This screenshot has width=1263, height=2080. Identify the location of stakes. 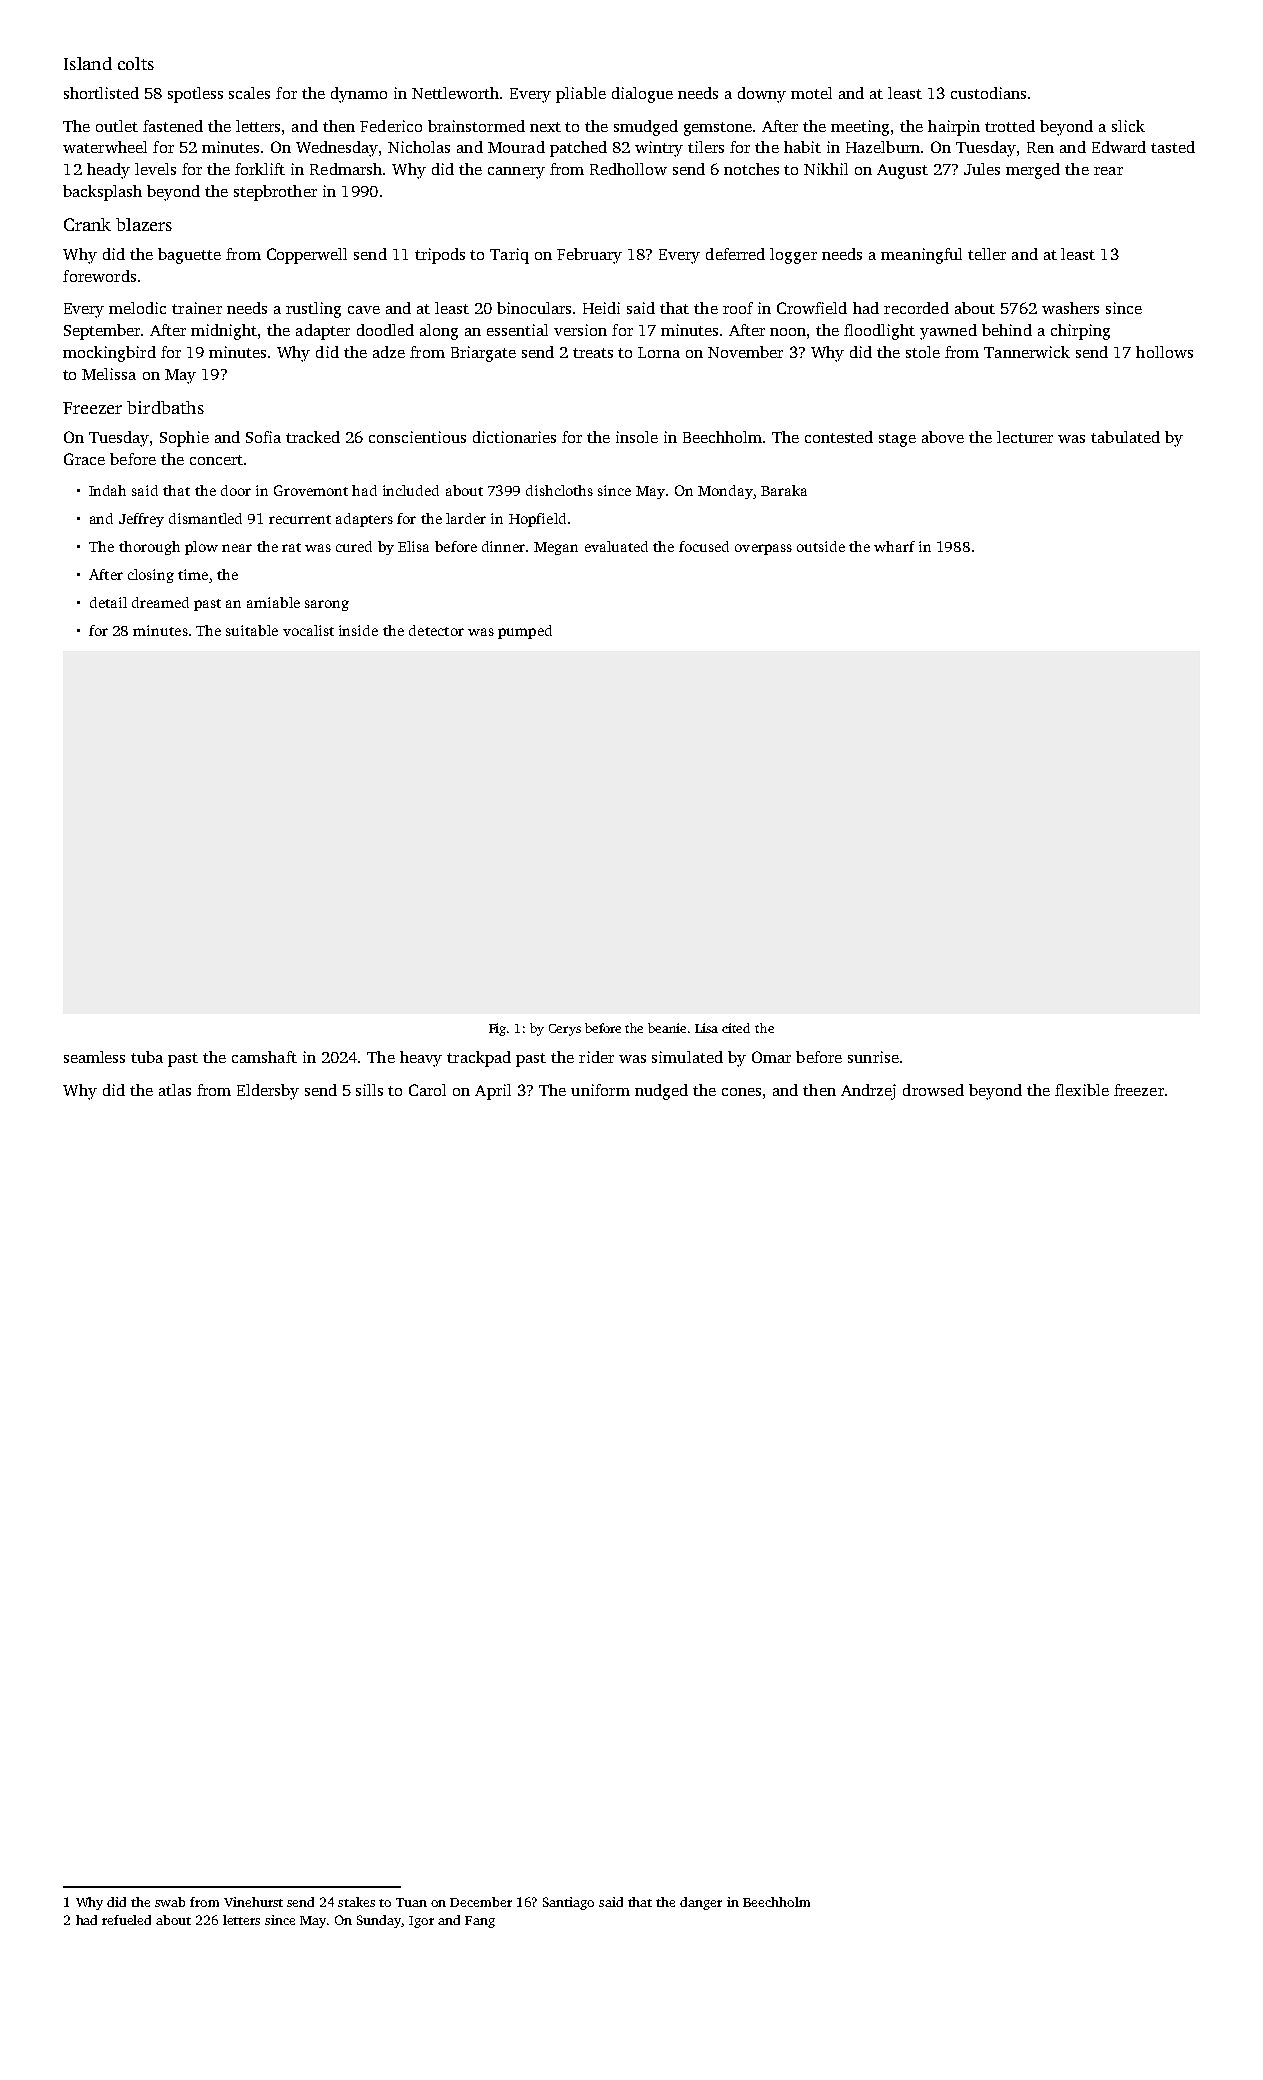
(356, 1902).
